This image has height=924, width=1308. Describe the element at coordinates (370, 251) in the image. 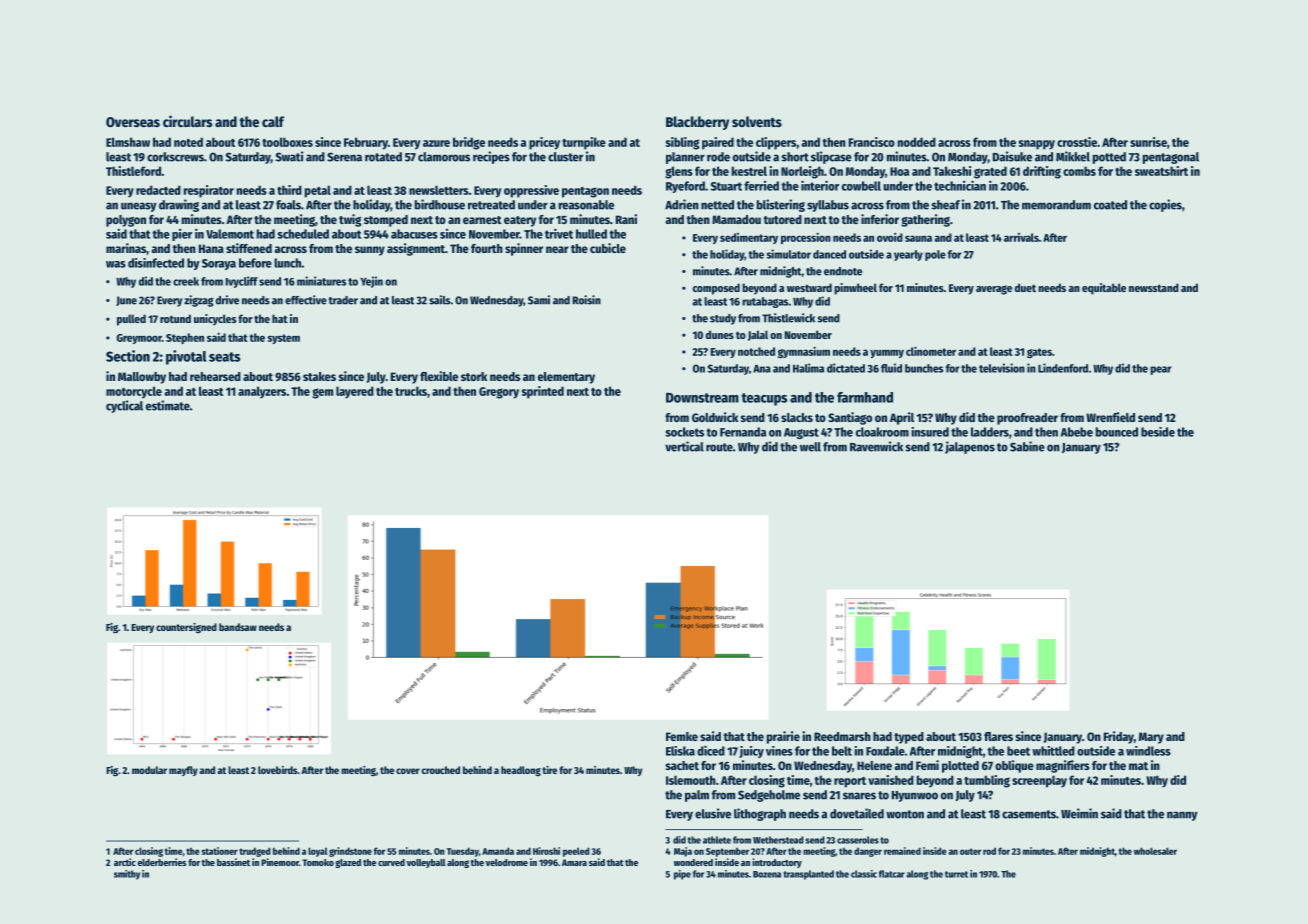

I see `sunny` at that location.
